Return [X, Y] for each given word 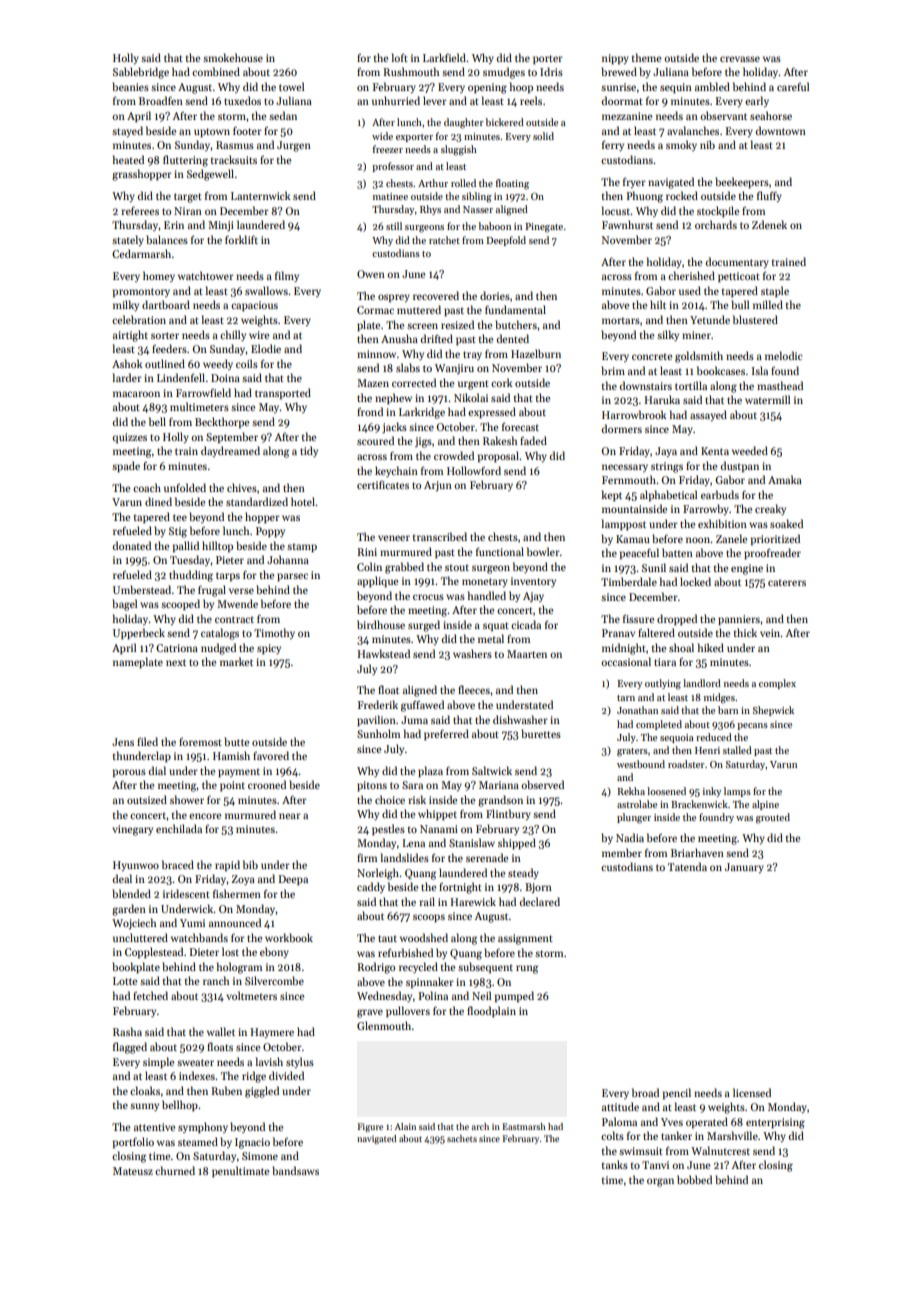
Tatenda [687, 866]
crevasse [740, 59]
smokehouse [233, 57]
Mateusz [133, 1171]
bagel [124, 605]
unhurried [396, 100]
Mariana [499, 785]
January [744, 868]
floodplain [491, 1011]
